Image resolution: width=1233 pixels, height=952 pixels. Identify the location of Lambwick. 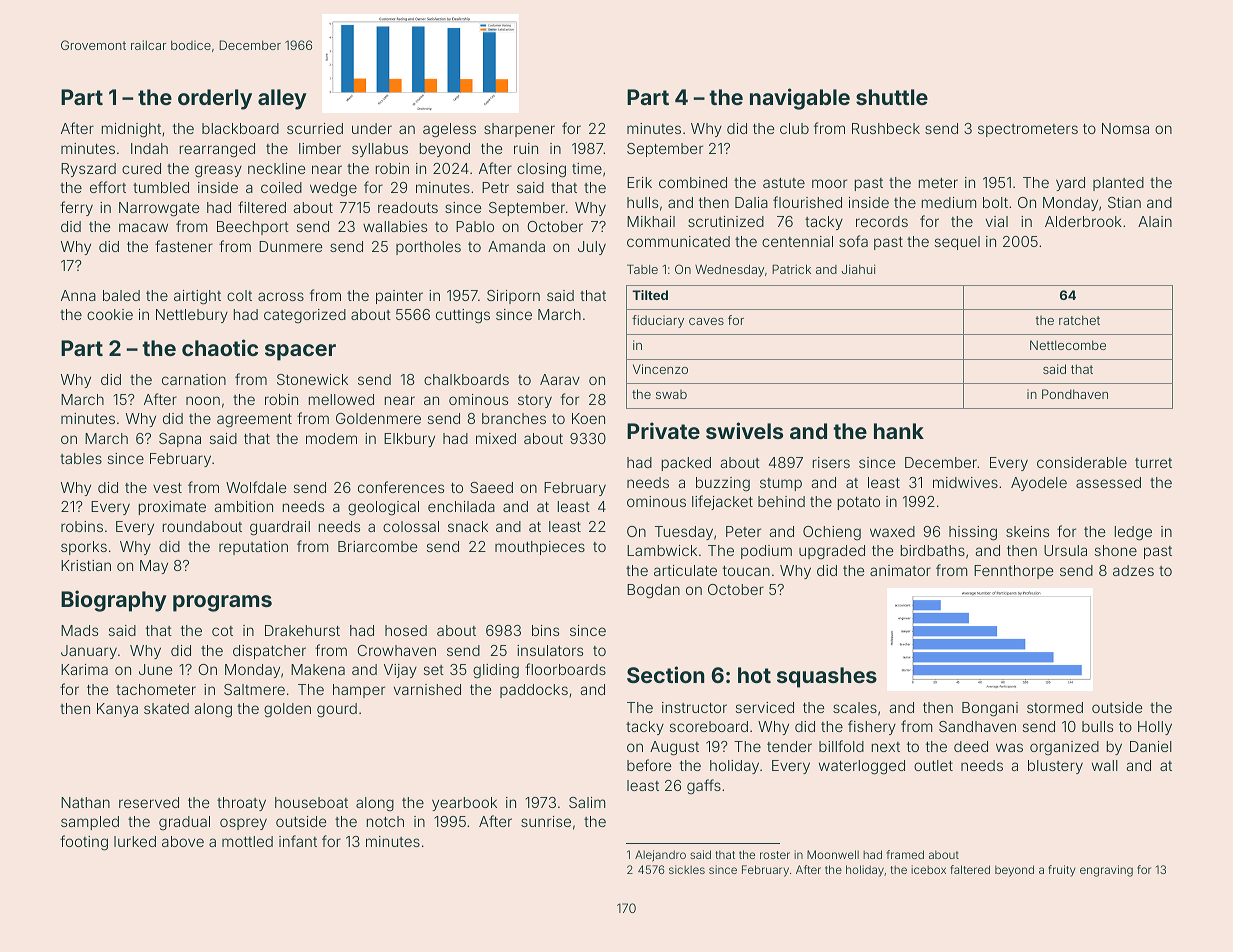
(662, 550).
